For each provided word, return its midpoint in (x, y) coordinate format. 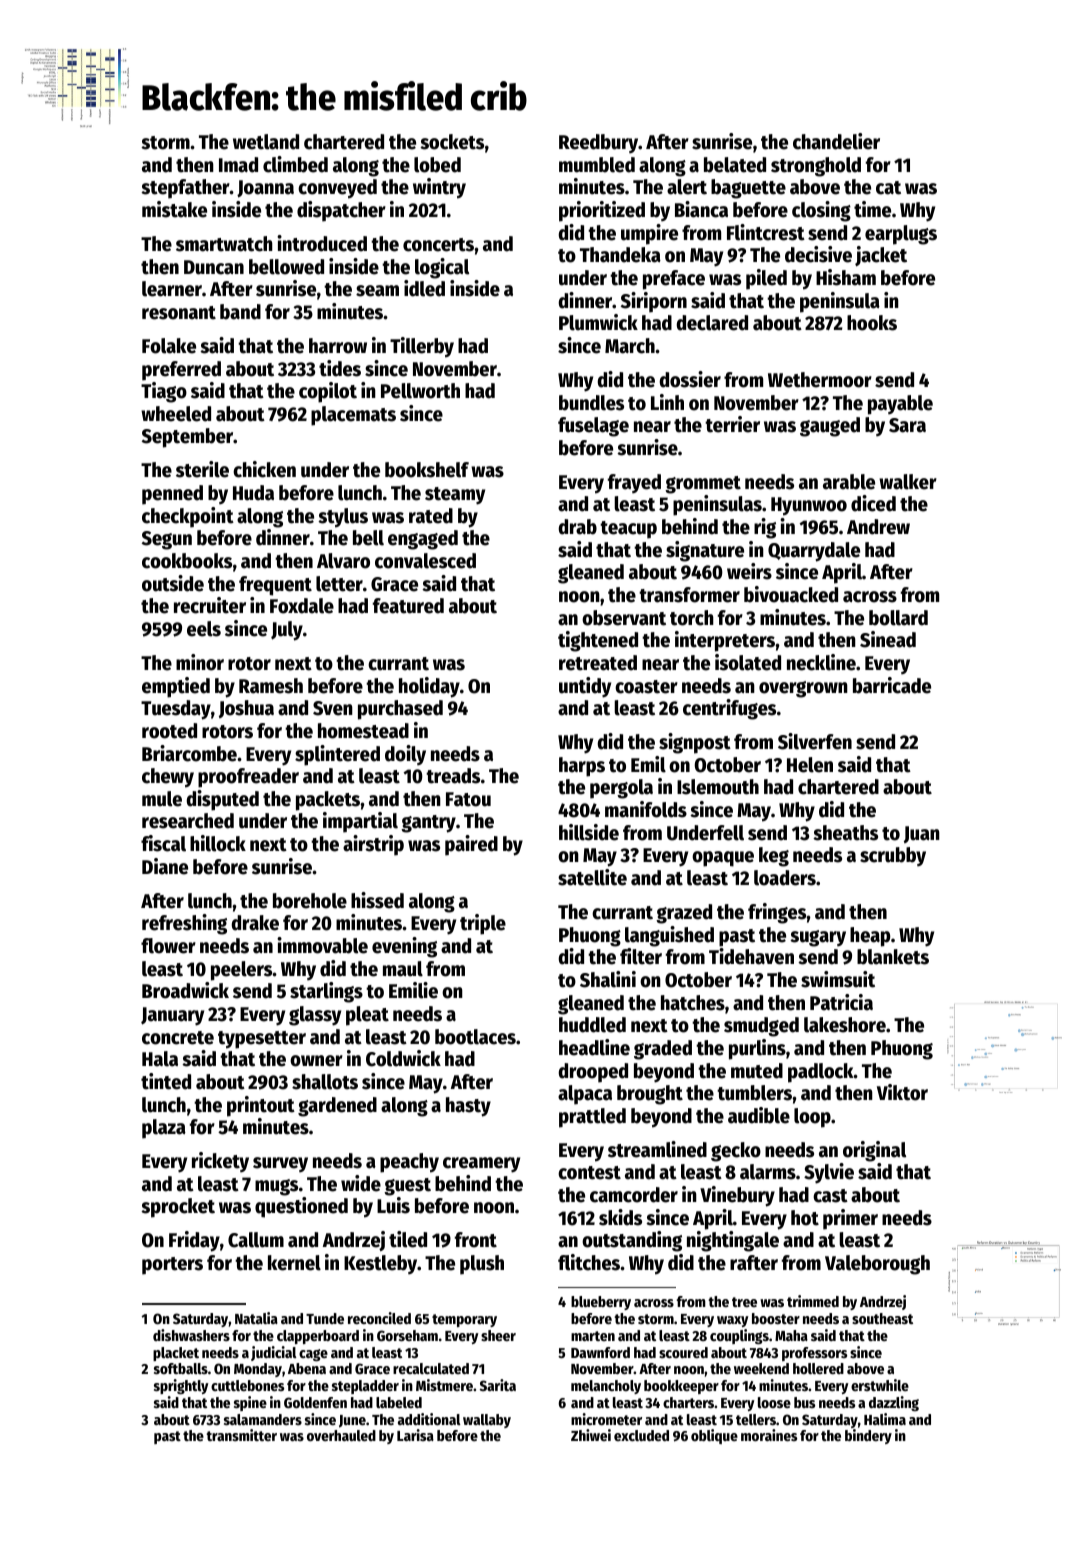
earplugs (901, 235)
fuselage (593, 427)
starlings (326, 992)
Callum (256, 1240)
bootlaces (475, 1037)
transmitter (241, 1435)
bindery (868, 1436)
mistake (174, 209)
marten (593, 1336)
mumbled (597, 165)
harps (582, 767)
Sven (333, 708)
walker (908, 482)
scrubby (893, 857)
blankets (893, 957)
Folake (169, 346)
